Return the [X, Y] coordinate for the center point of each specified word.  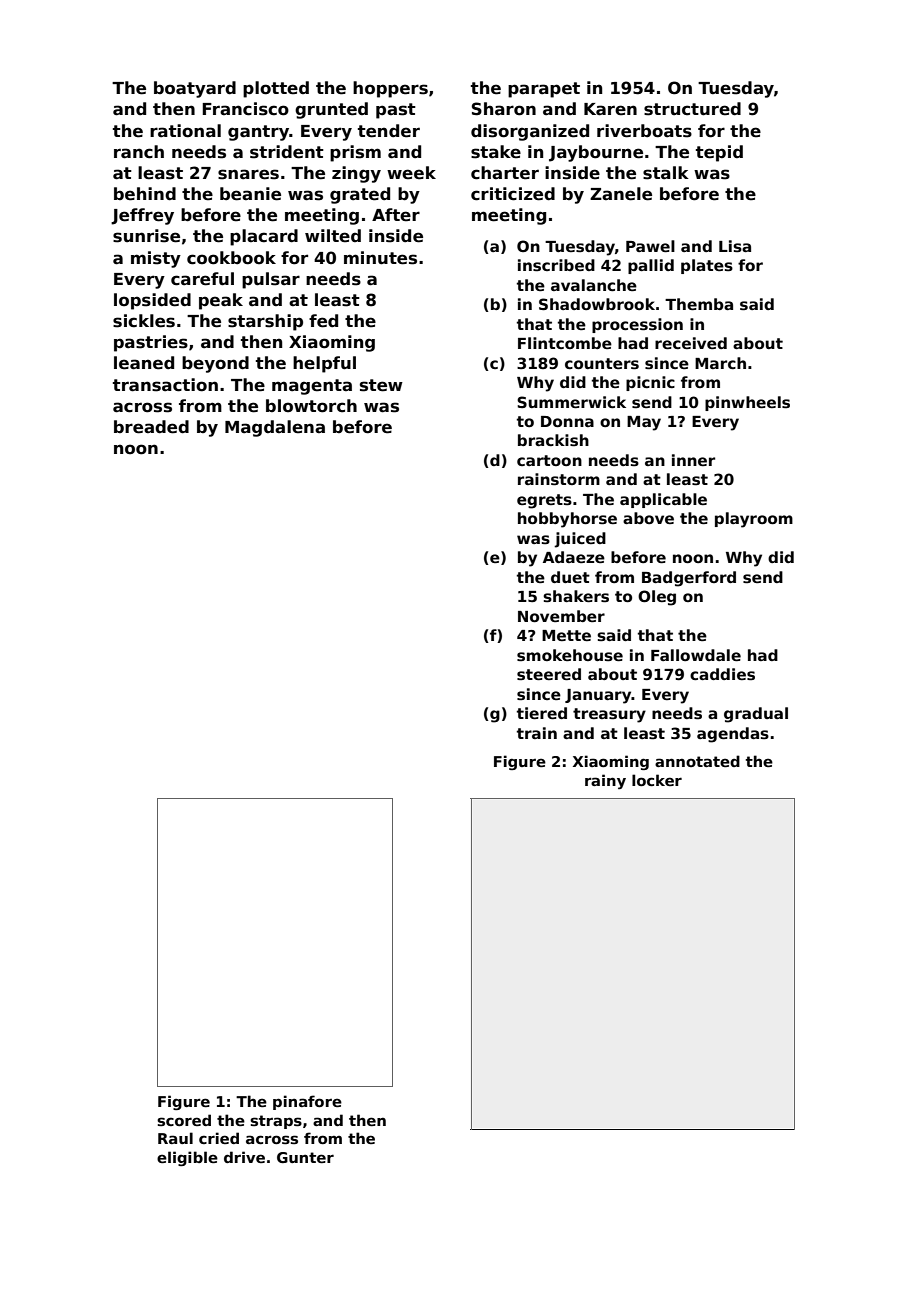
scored [184, 1120]
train [537, 733]
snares [248, 174]
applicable [663, 500]
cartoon [549, 460]
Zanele [621, 194]
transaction [165, 385]
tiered [542, 713]
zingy [356, 174]
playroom [754, 520]
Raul [175, 1138]
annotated [697, 761]
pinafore [307, 1102]
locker [657, 780]
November [561, 616]
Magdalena [275, 428]
